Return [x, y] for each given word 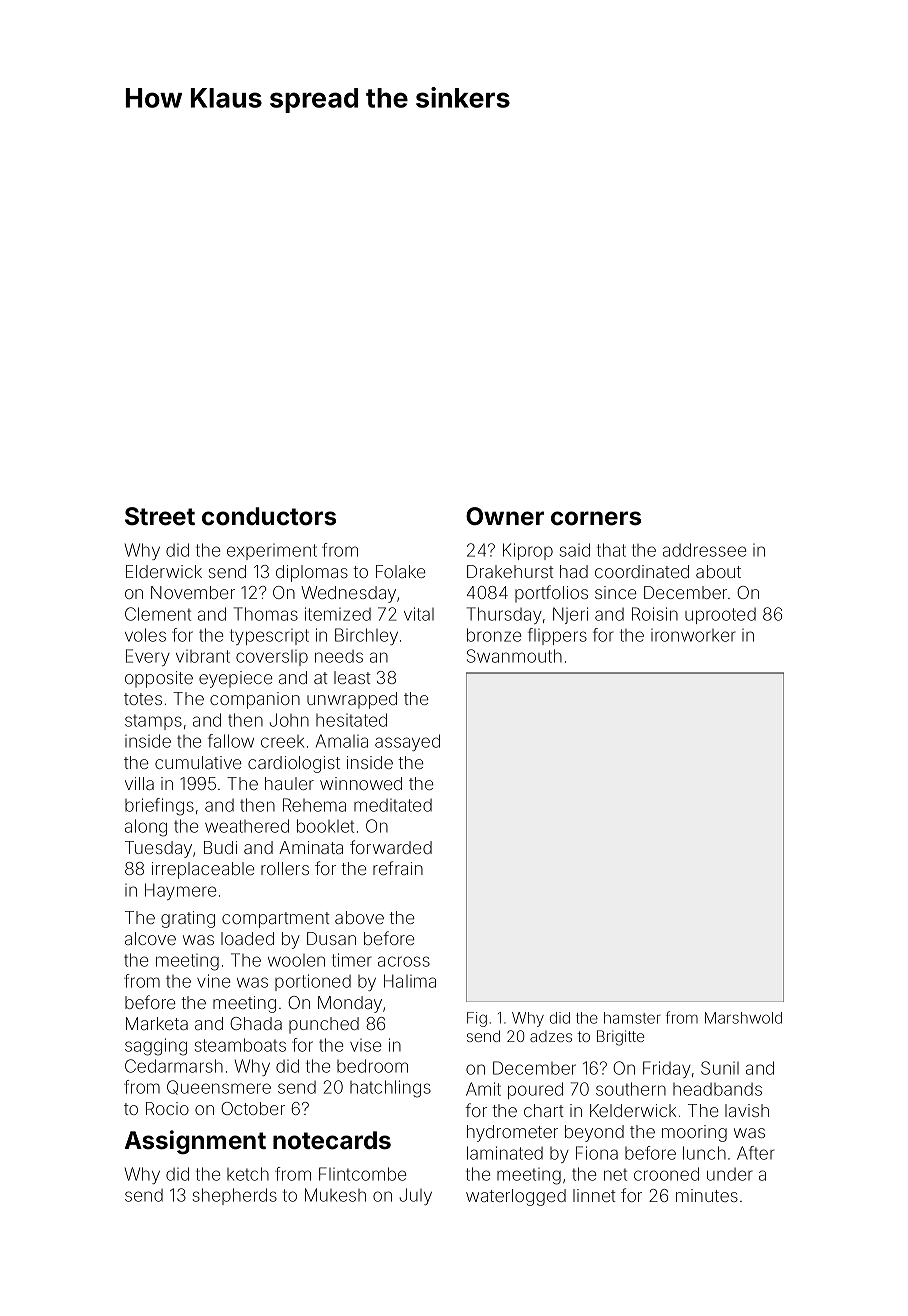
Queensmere [219, 1087]
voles [145, 635]
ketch [248, 1174]
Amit [483, 1089]
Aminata [311, 847]
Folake [401, 571]
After [756, 1153]
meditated [393, 805]
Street [160, 516]
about [718, 571]
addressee [704, 550]
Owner [505, 516]
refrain [398, 868]
